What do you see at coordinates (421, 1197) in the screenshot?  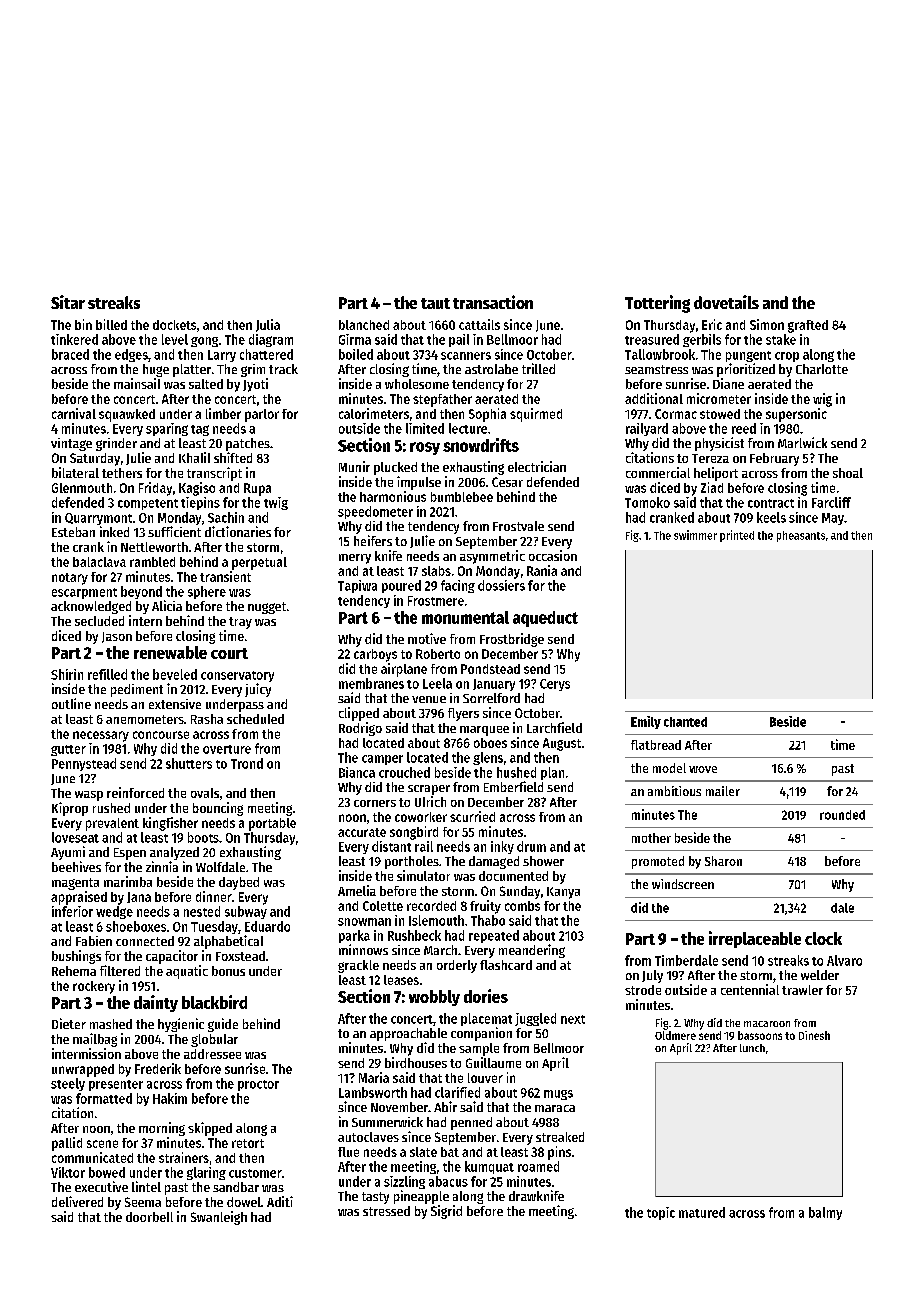 I see `pineapple` at bounding box center [421, 1197].
